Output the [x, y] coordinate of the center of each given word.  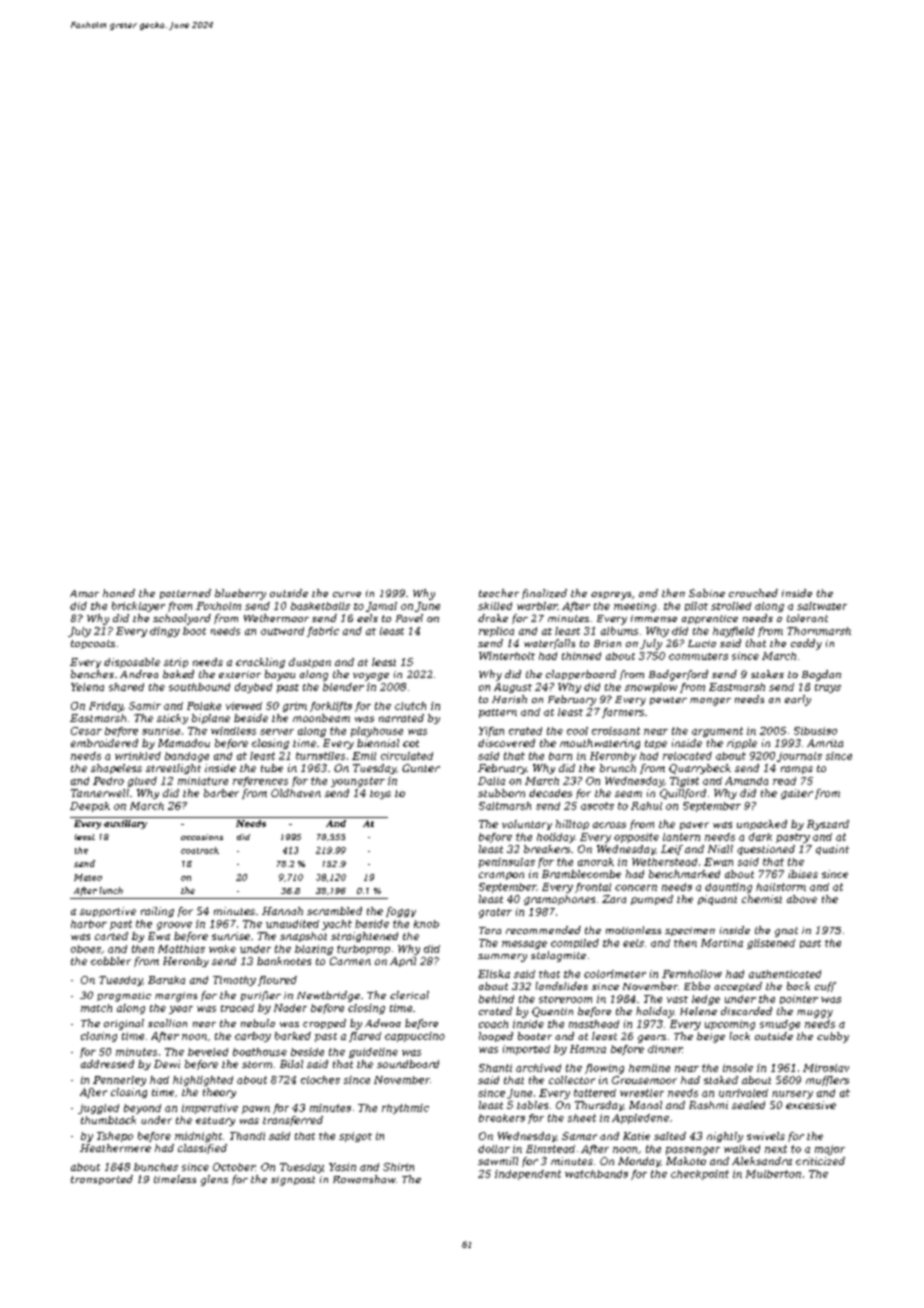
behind [496, 999]
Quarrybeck [700, 769]
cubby [833, 1037]
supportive [108, 912]
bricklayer [138, 607]
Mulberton [773, 1174]
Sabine [707, 593]
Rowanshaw [364, 1179]
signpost [293, 1181]
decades [550, 793]
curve [347, 594]
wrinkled [138, 756]
